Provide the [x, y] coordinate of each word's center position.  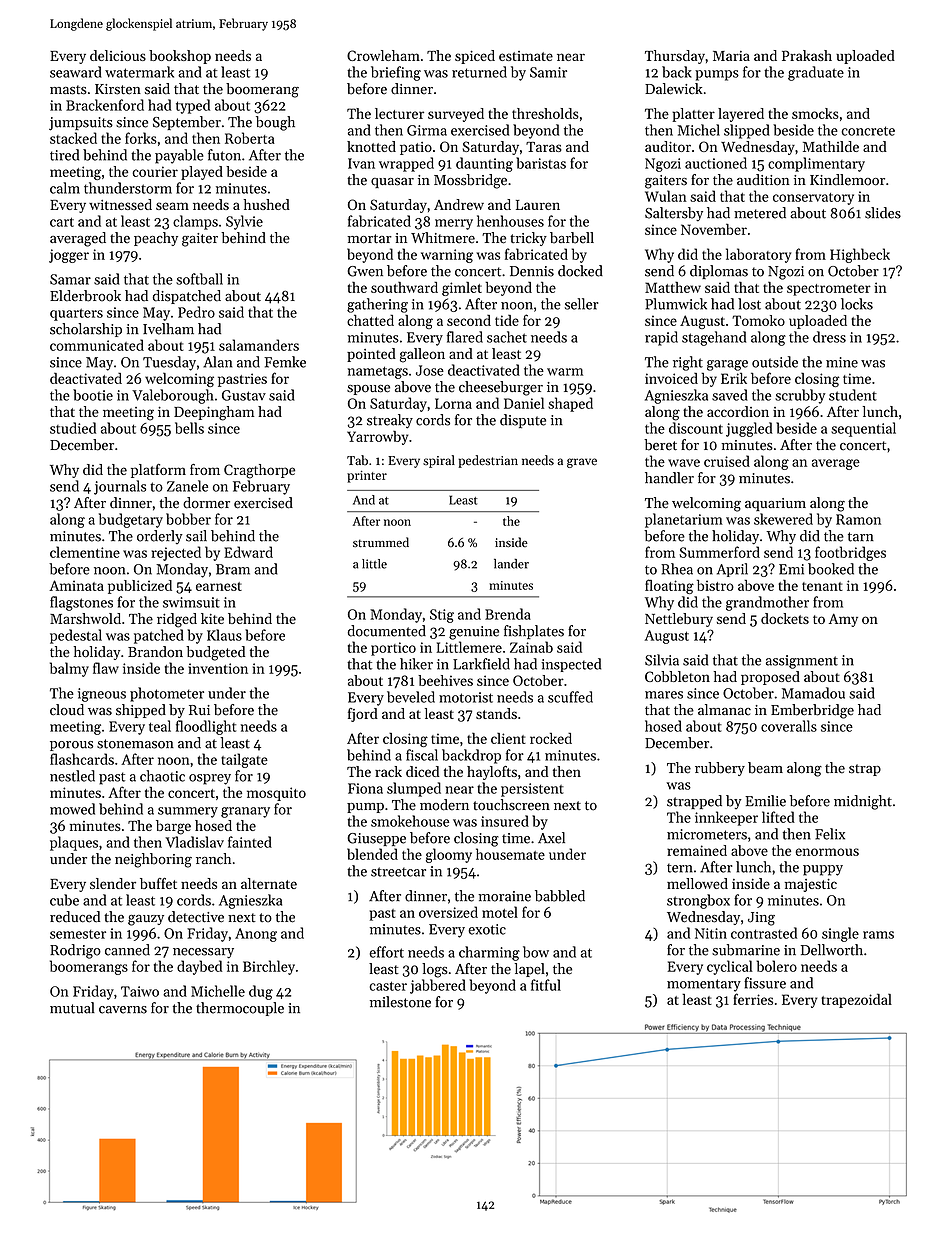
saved [730, 395]
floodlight [206, 727]
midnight [863, 802]
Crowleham [383, 55]
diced [422, 771]
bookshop [180, 57]
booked [831, 569]
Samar [70, 279]
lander [511, 564]
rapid [661, 338]
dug [261, 992]
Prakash [807, 55]
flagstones [81, 603]
